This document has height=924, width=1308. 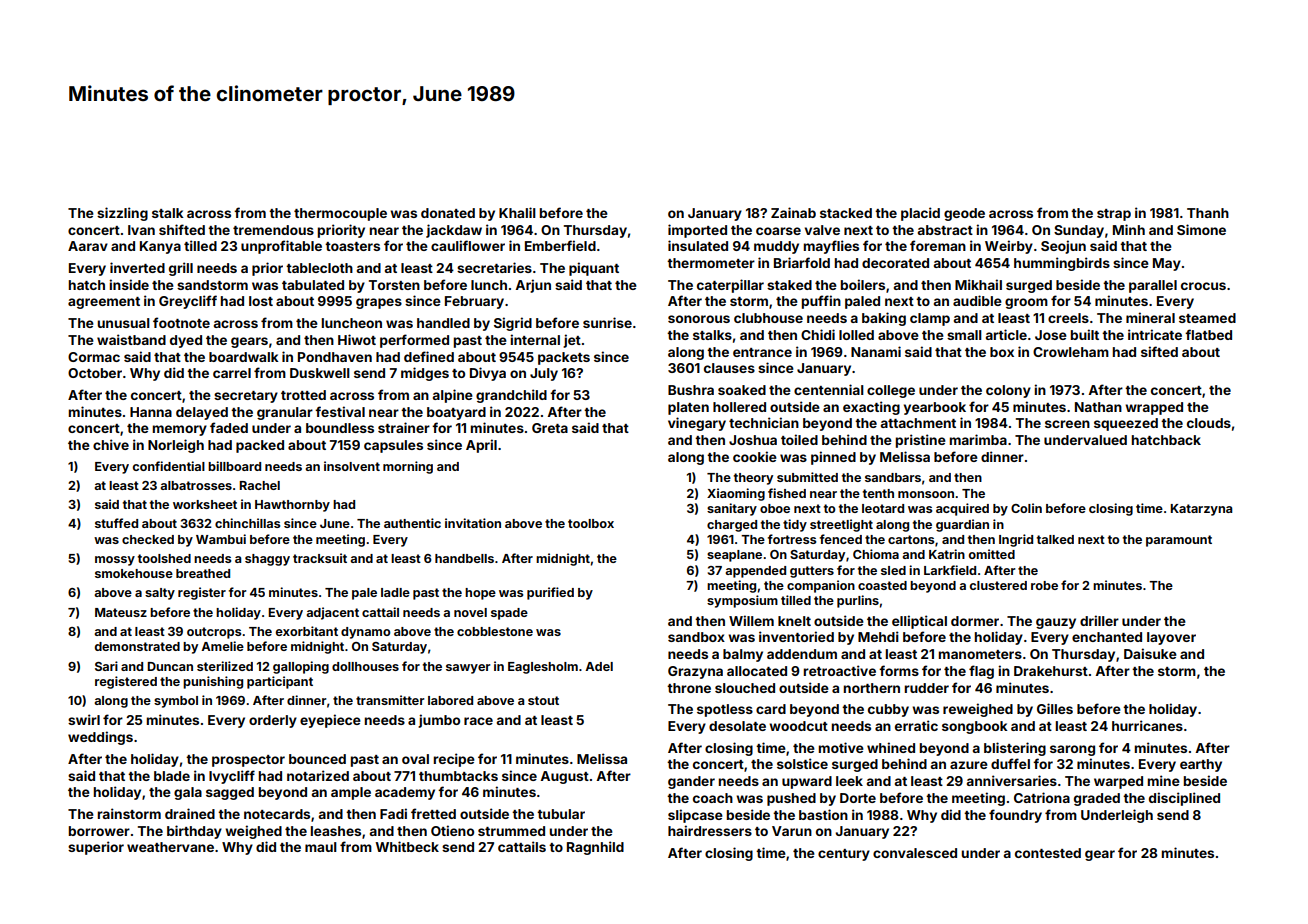 What do you see at coordinates (607, 322) in the document?
I see `sunrise` at bounding box center [607, 322].
